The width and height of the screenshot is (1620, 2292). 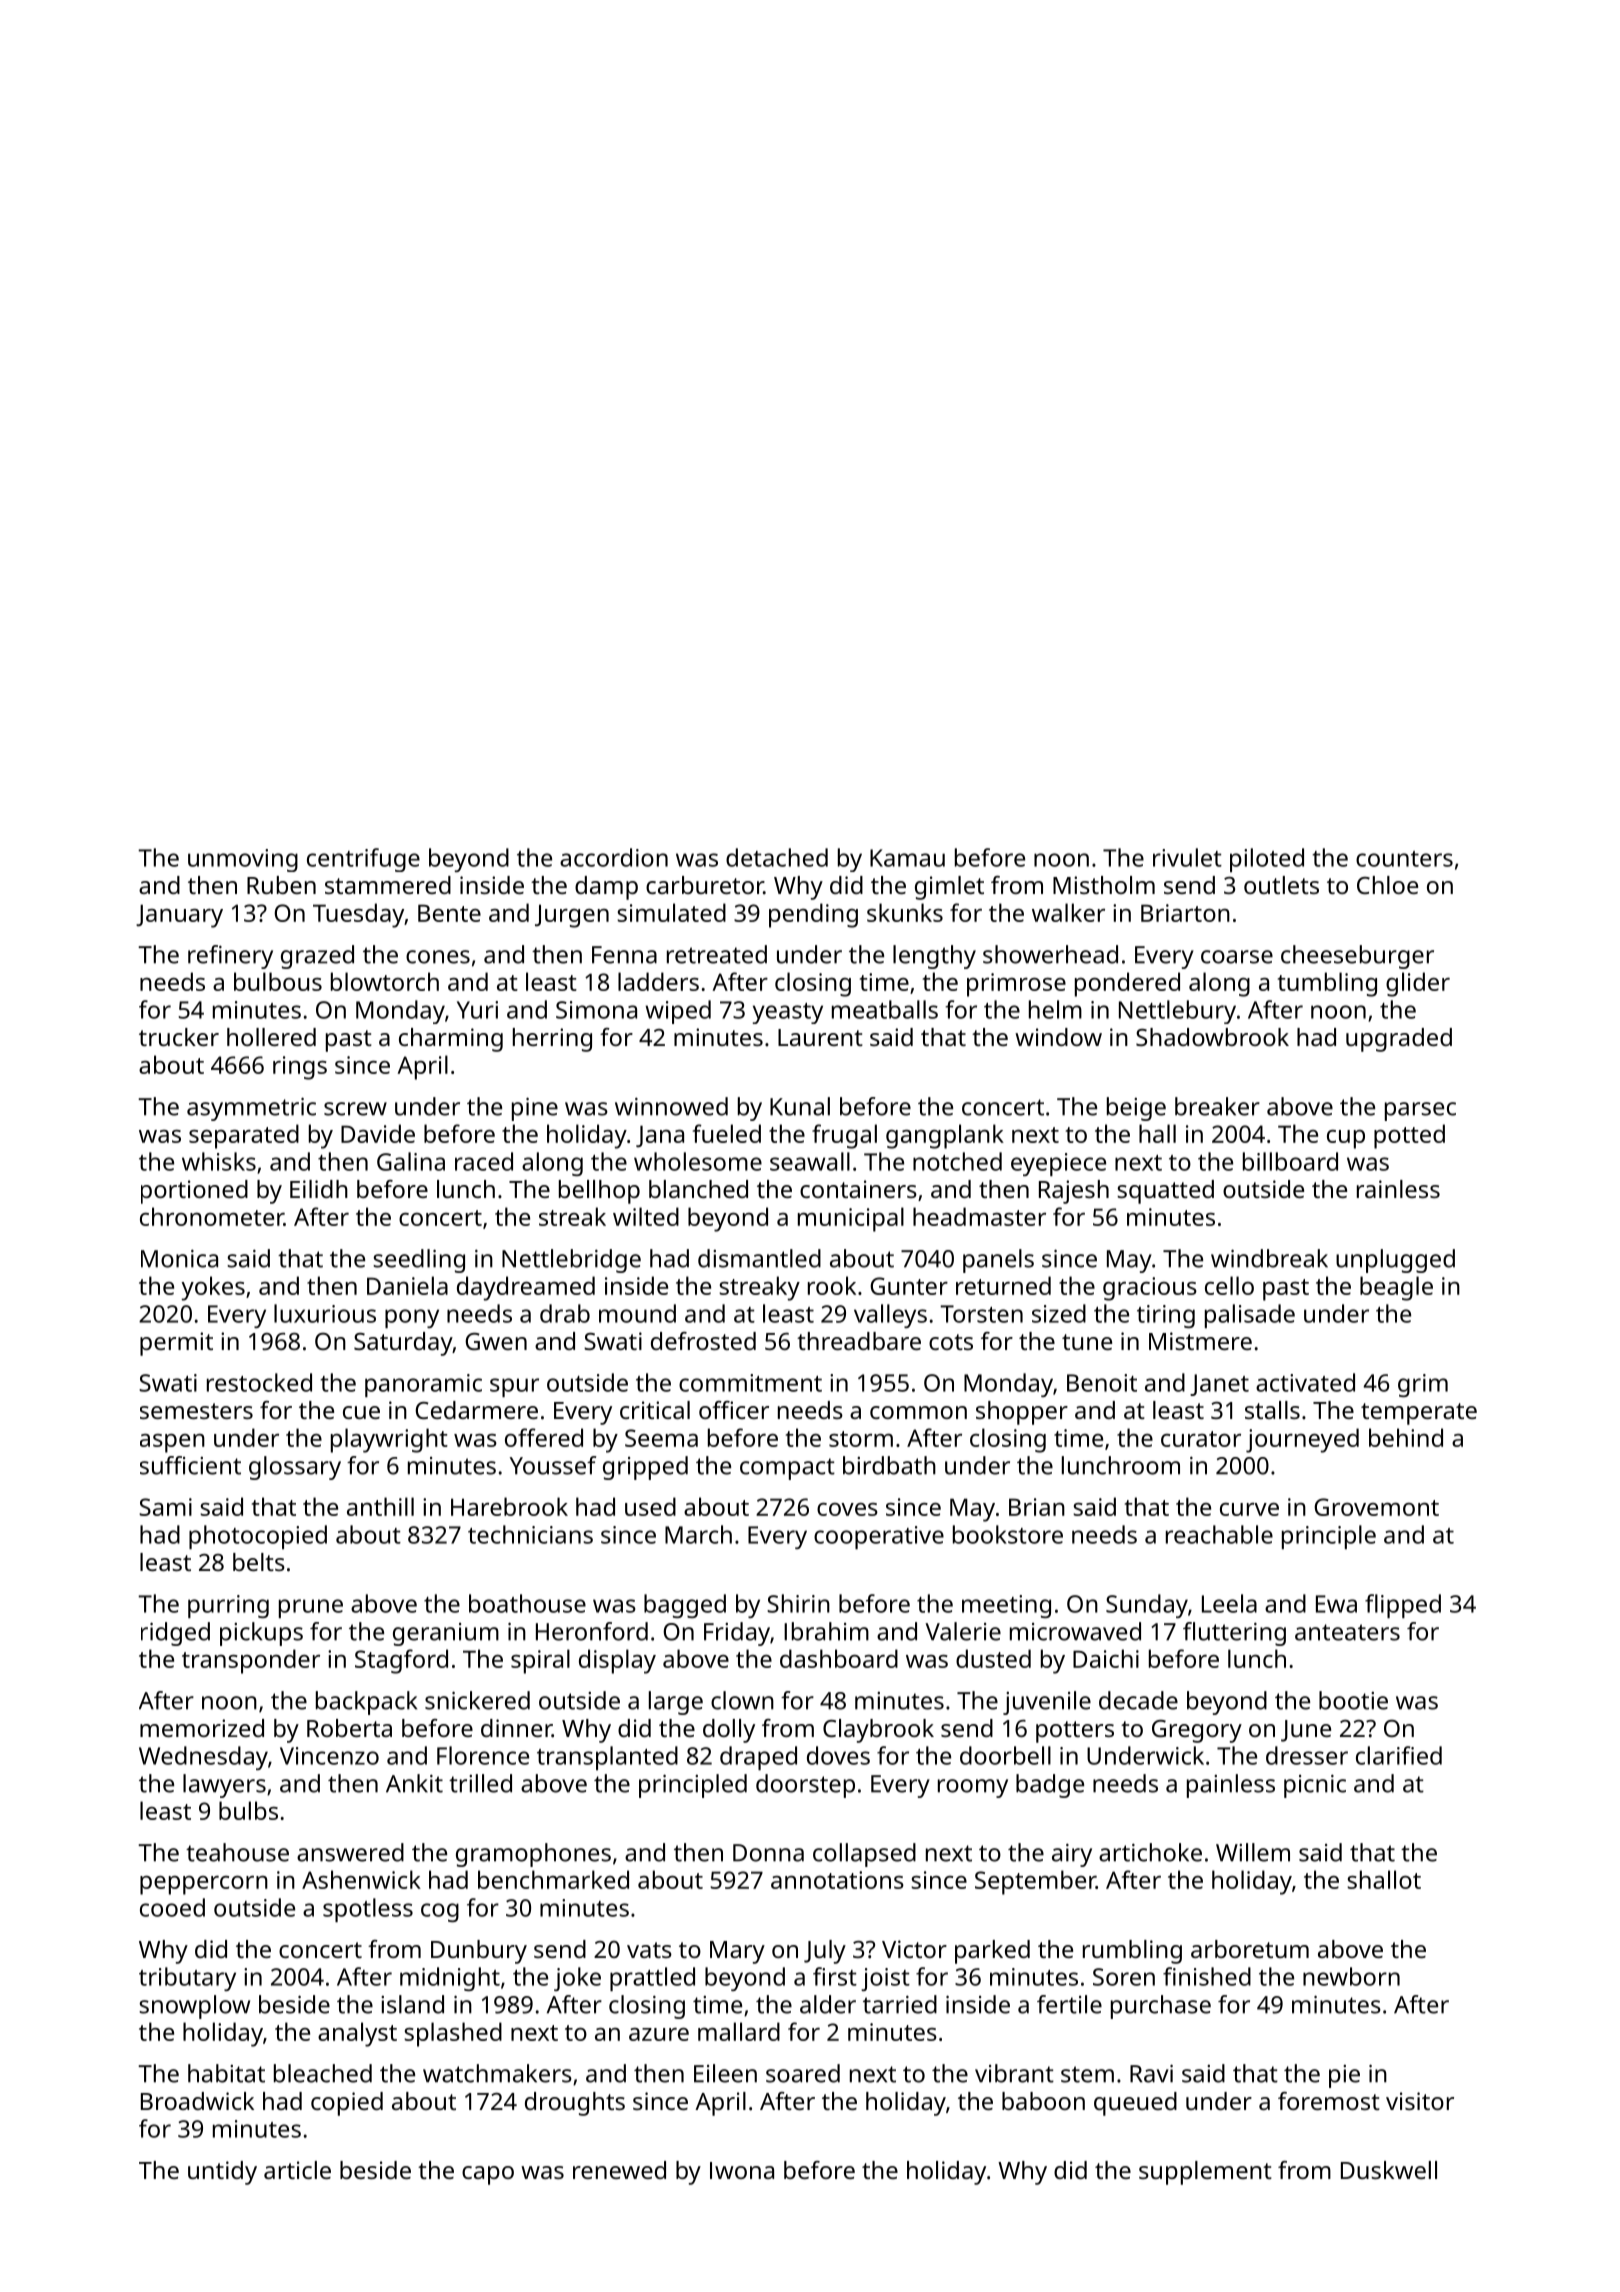 What do you see at coordinates (685, 1606) in the screenshot?
I see `bagged` at bounding box center [685, 1606].
